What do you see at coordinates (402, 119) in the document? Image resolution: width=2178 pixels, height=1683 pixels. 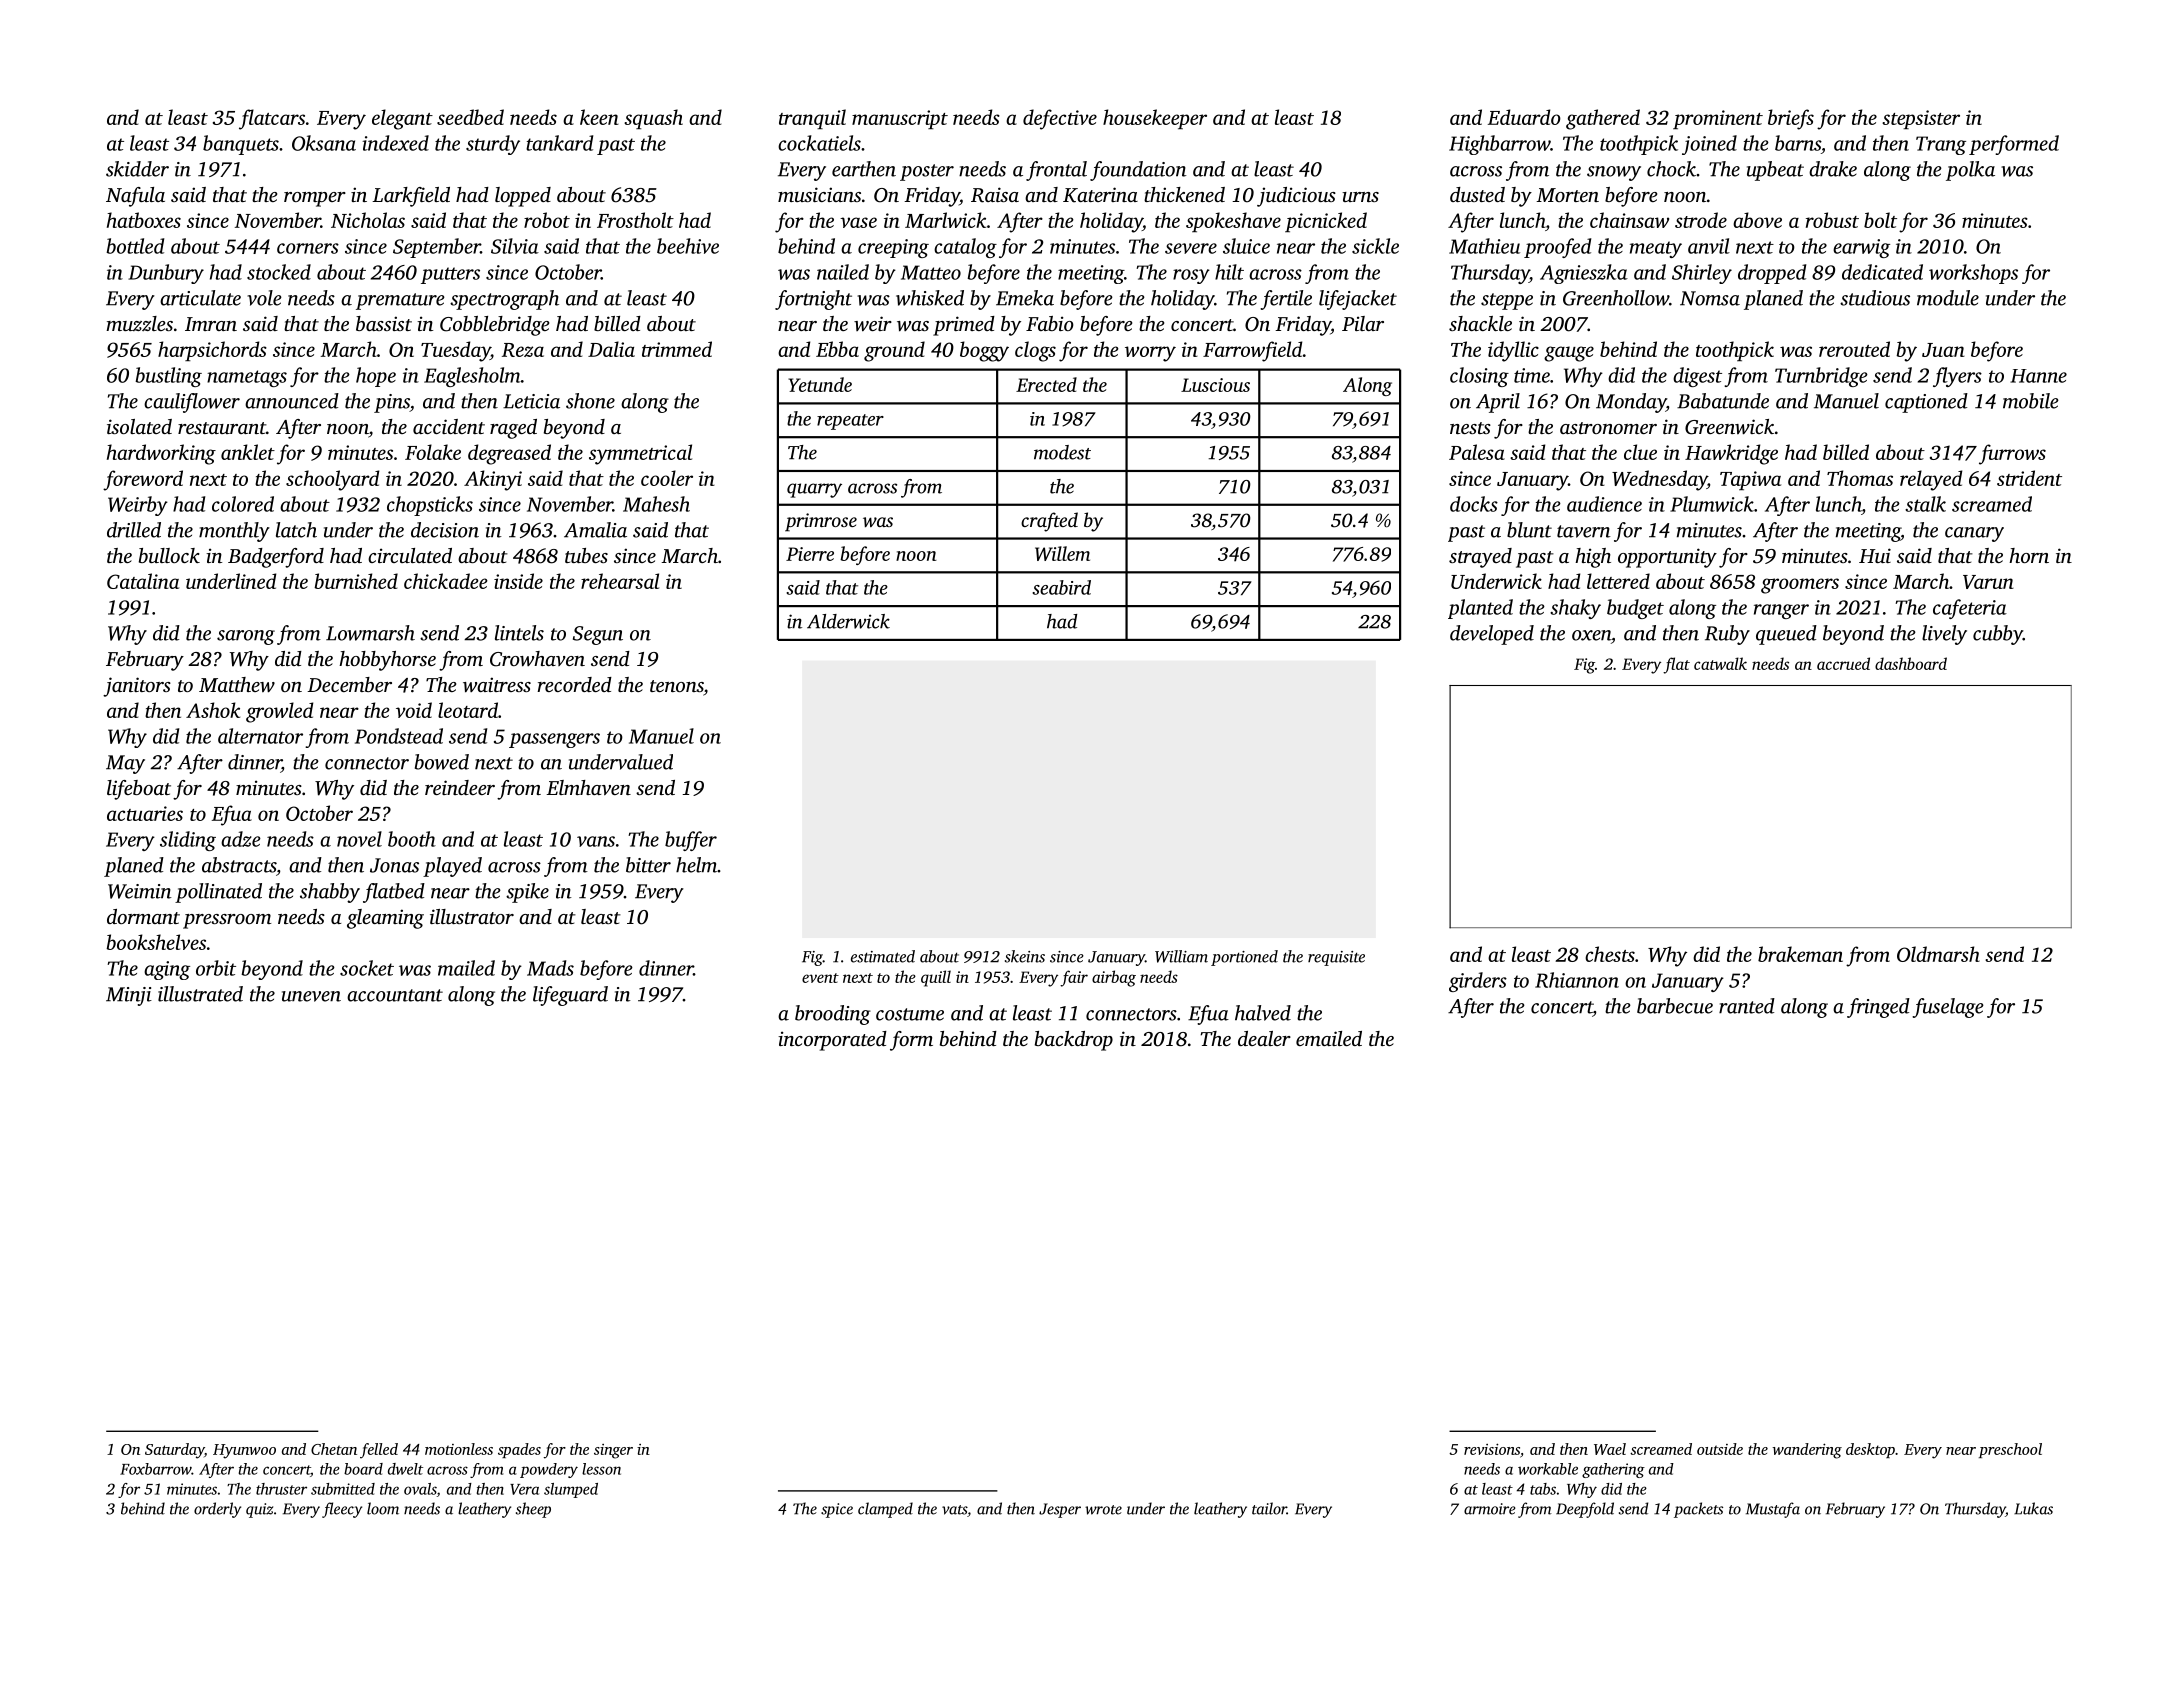 I see `elegant` at bounding box center [402, 119].
